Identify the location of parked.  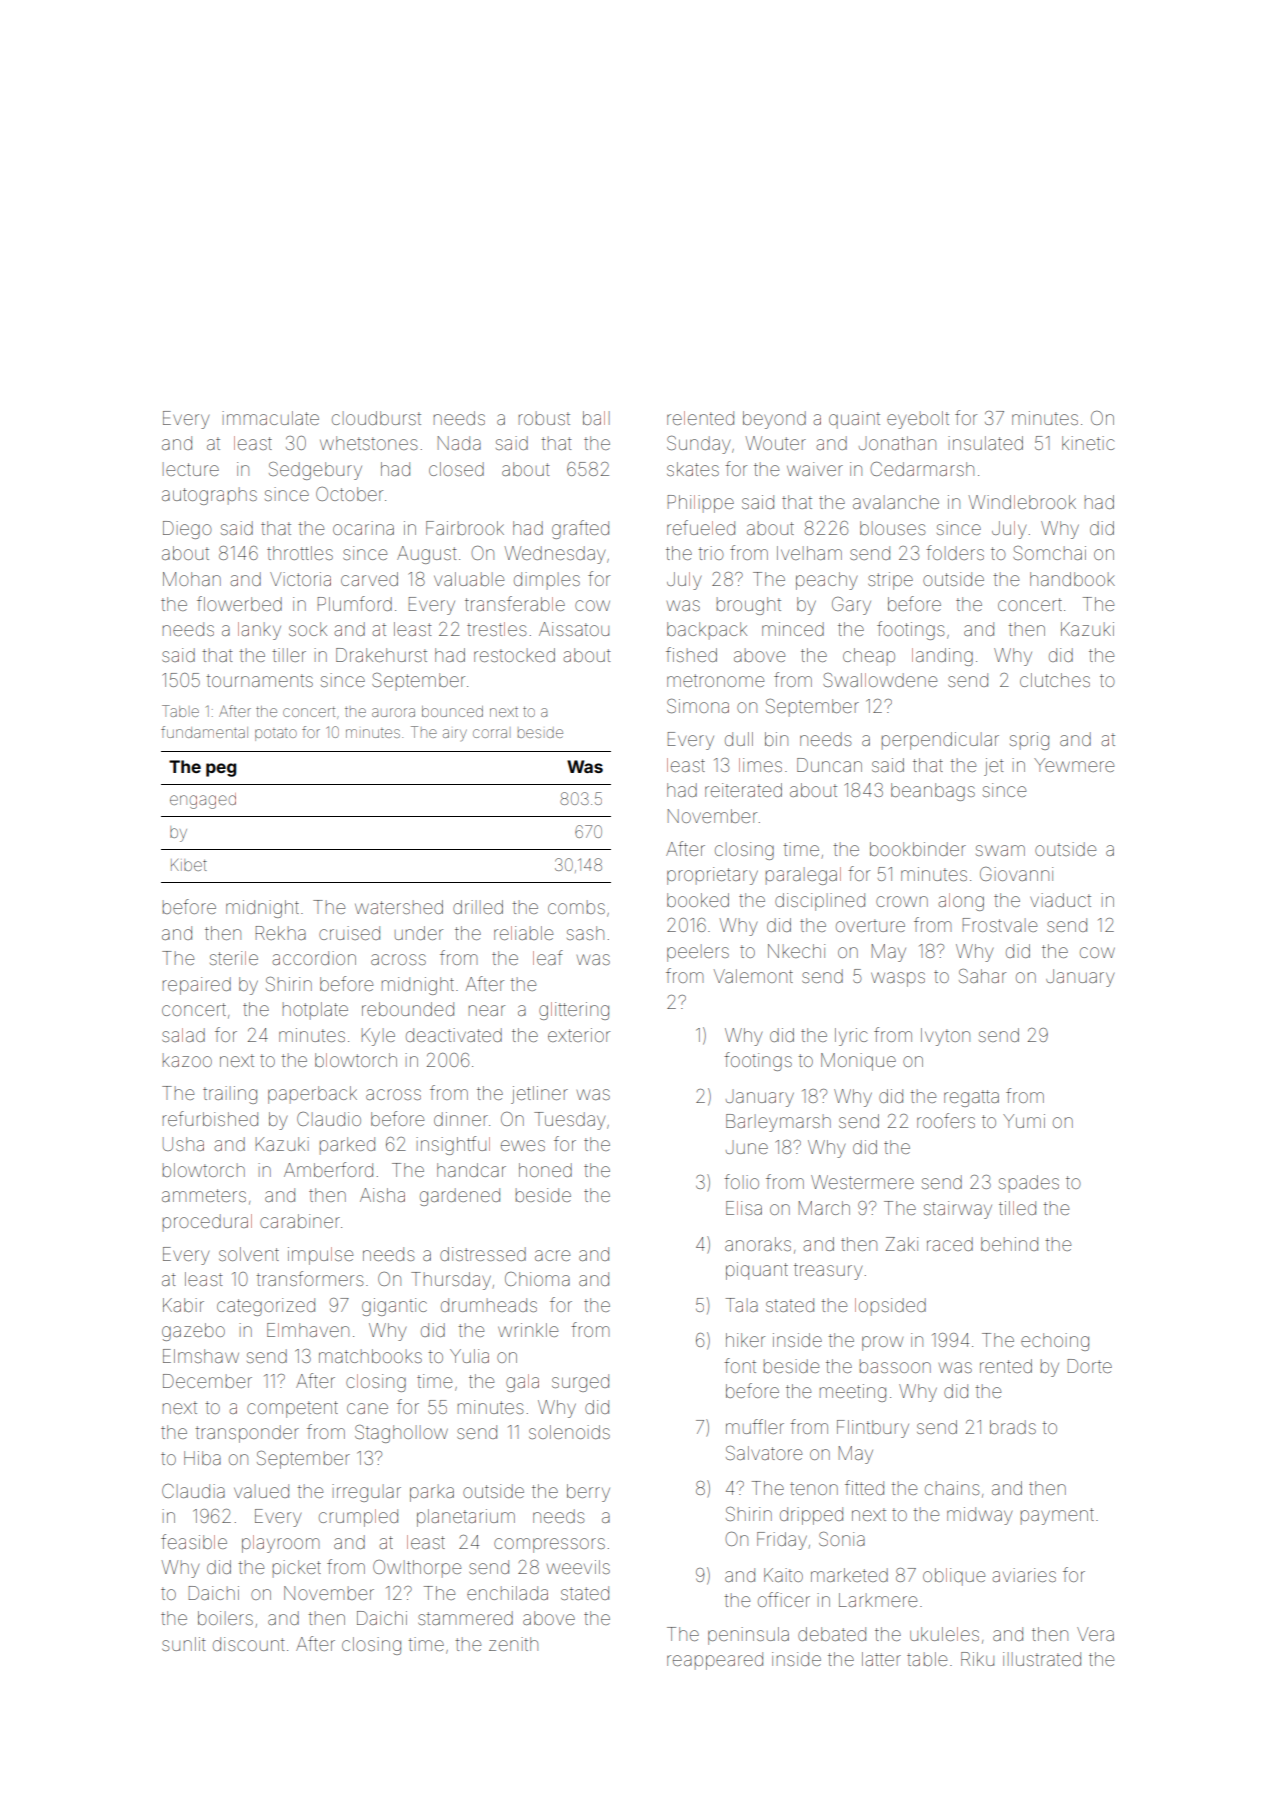
(347, 1146).
